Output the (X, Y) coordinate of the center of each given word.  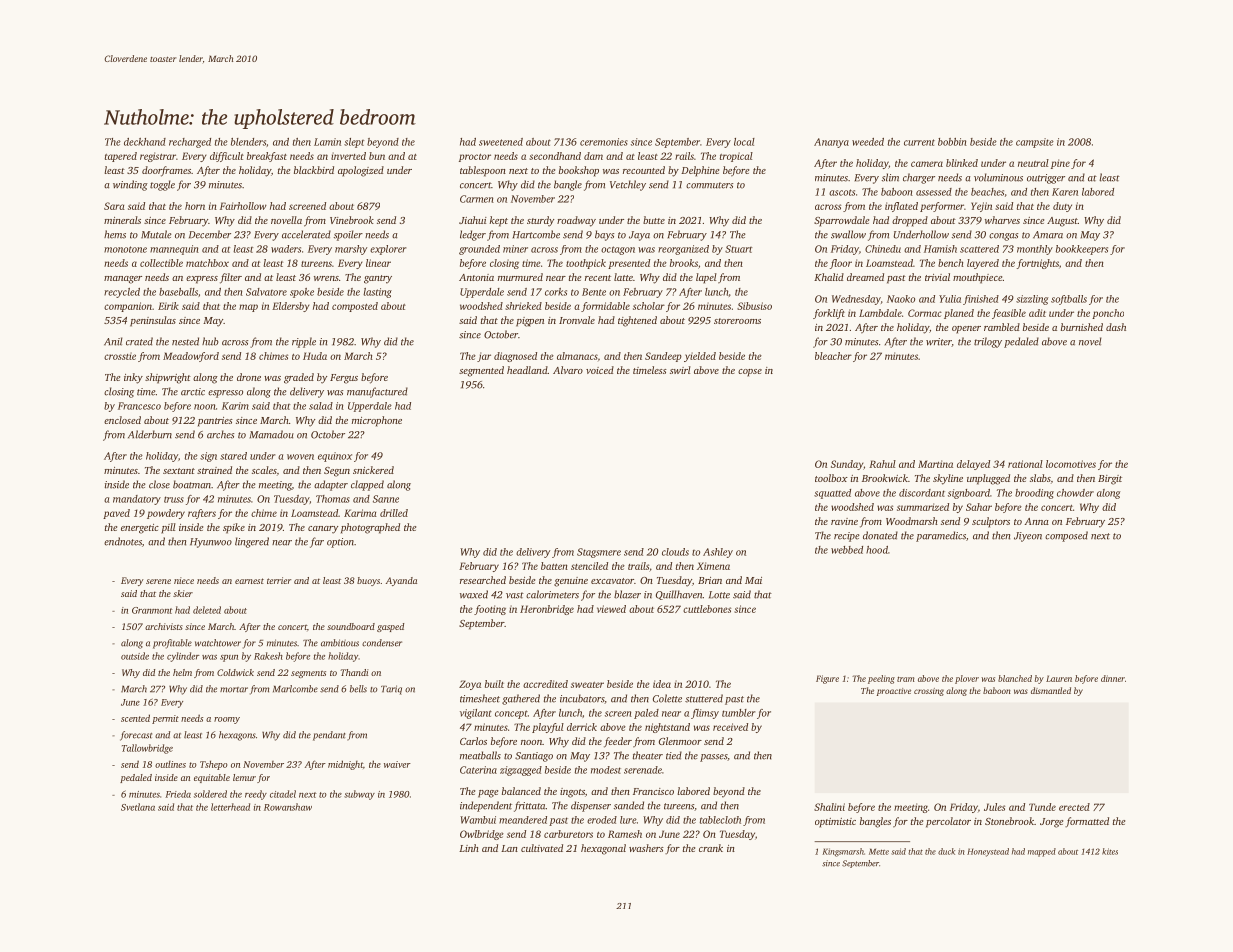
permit (165, 719)
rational (1025, 464)
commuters (709, 185)
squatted (832, 494)
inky (133, 378)
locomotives (1071, 464)
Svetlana (138, 807)
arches (220, 434)
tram (906, 679)
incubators (582, 698)
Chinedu (883, 249)
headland (527, 370)
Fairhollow (243, 206)
